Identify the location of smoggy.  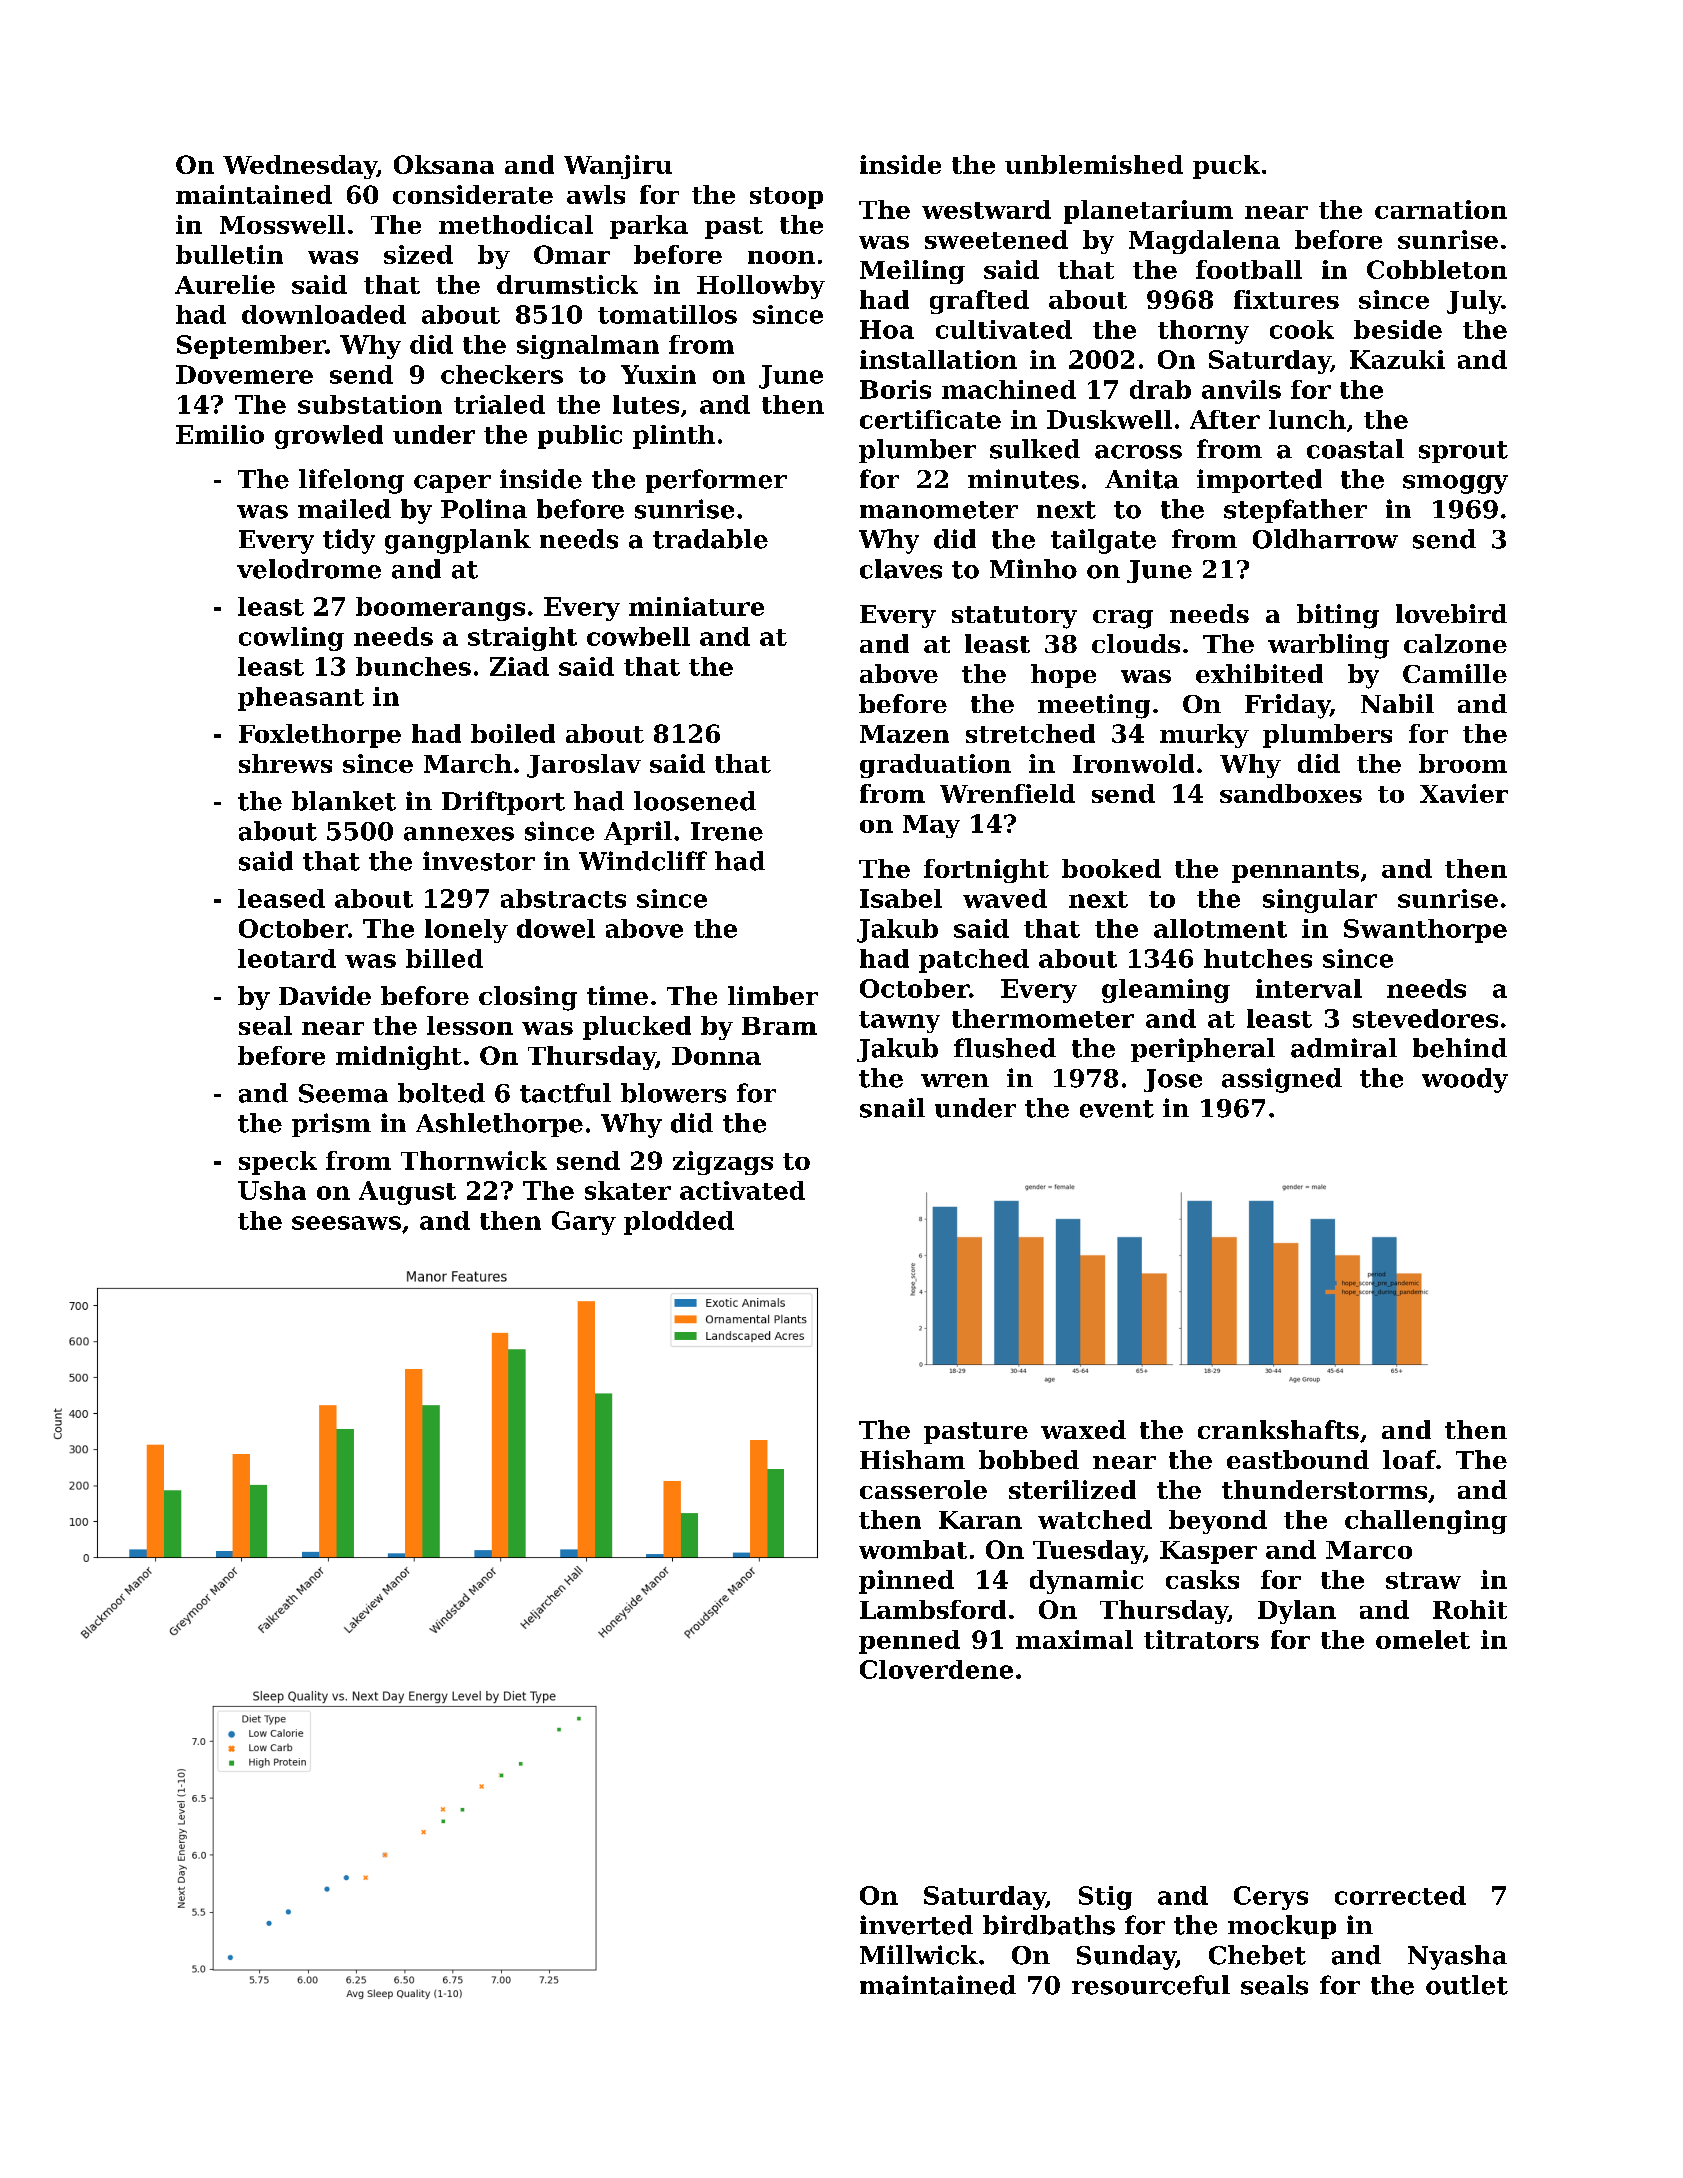
(1455, 484).
